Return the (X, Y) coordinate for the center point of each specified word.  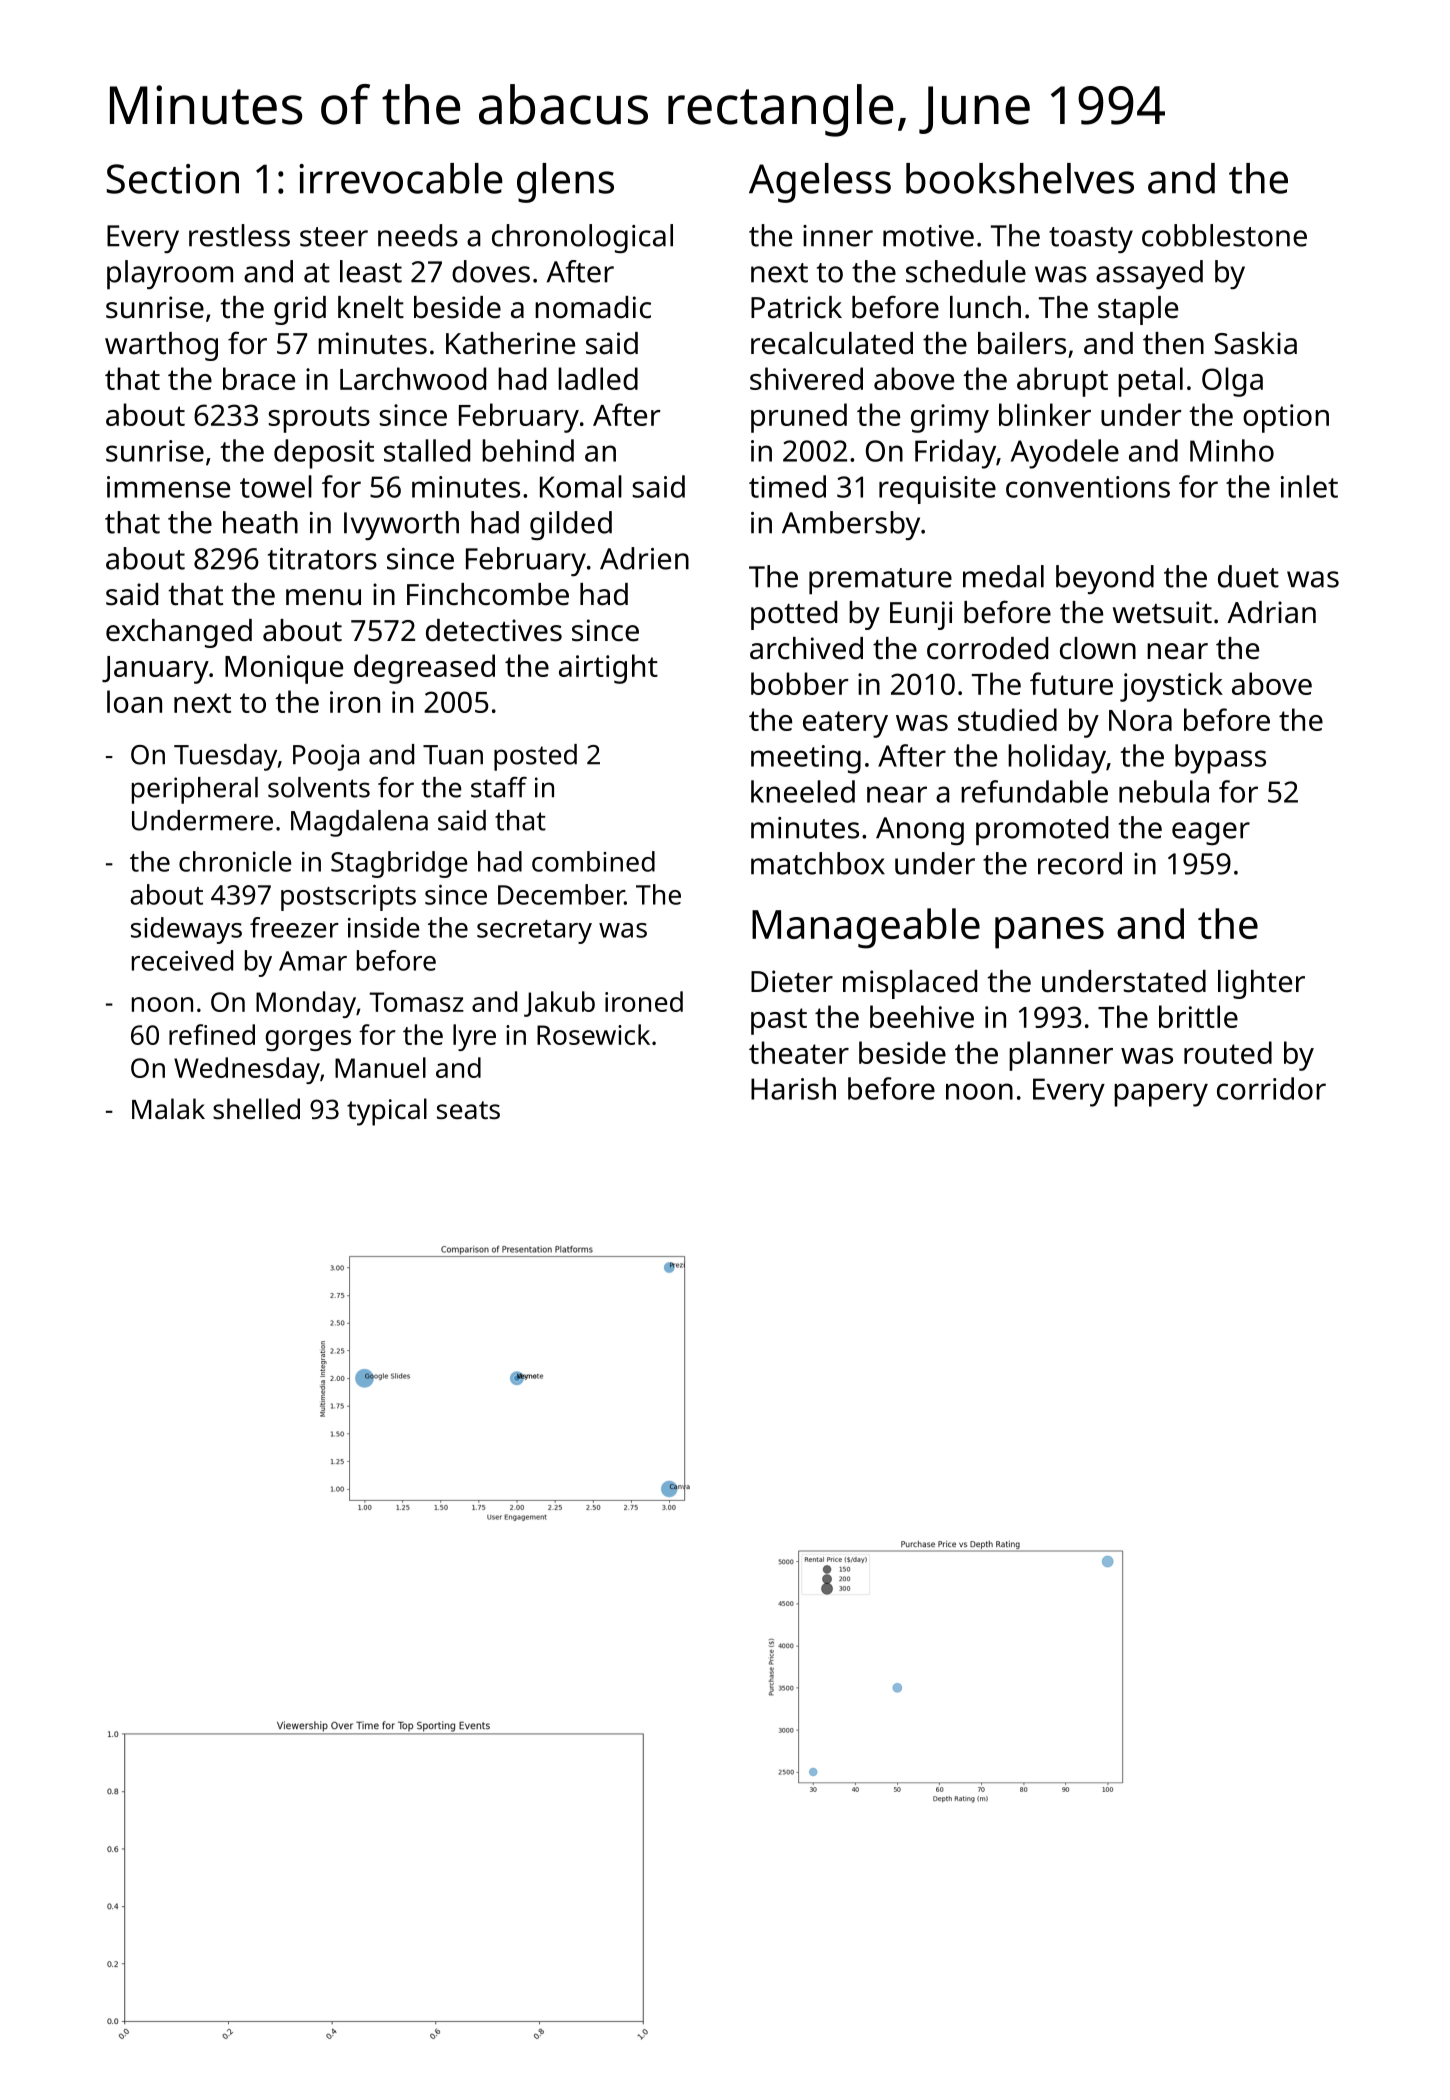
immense (168, 487)
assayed (1149, 274)
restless (239, 235)
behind (528, 450)
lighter (1261, 984)
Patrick (796, 307)
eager (1211, 833)
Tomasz (417, 1002)
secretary (534, 932)
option (1286, 418)
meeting (806, 759)
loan (134, 701)
